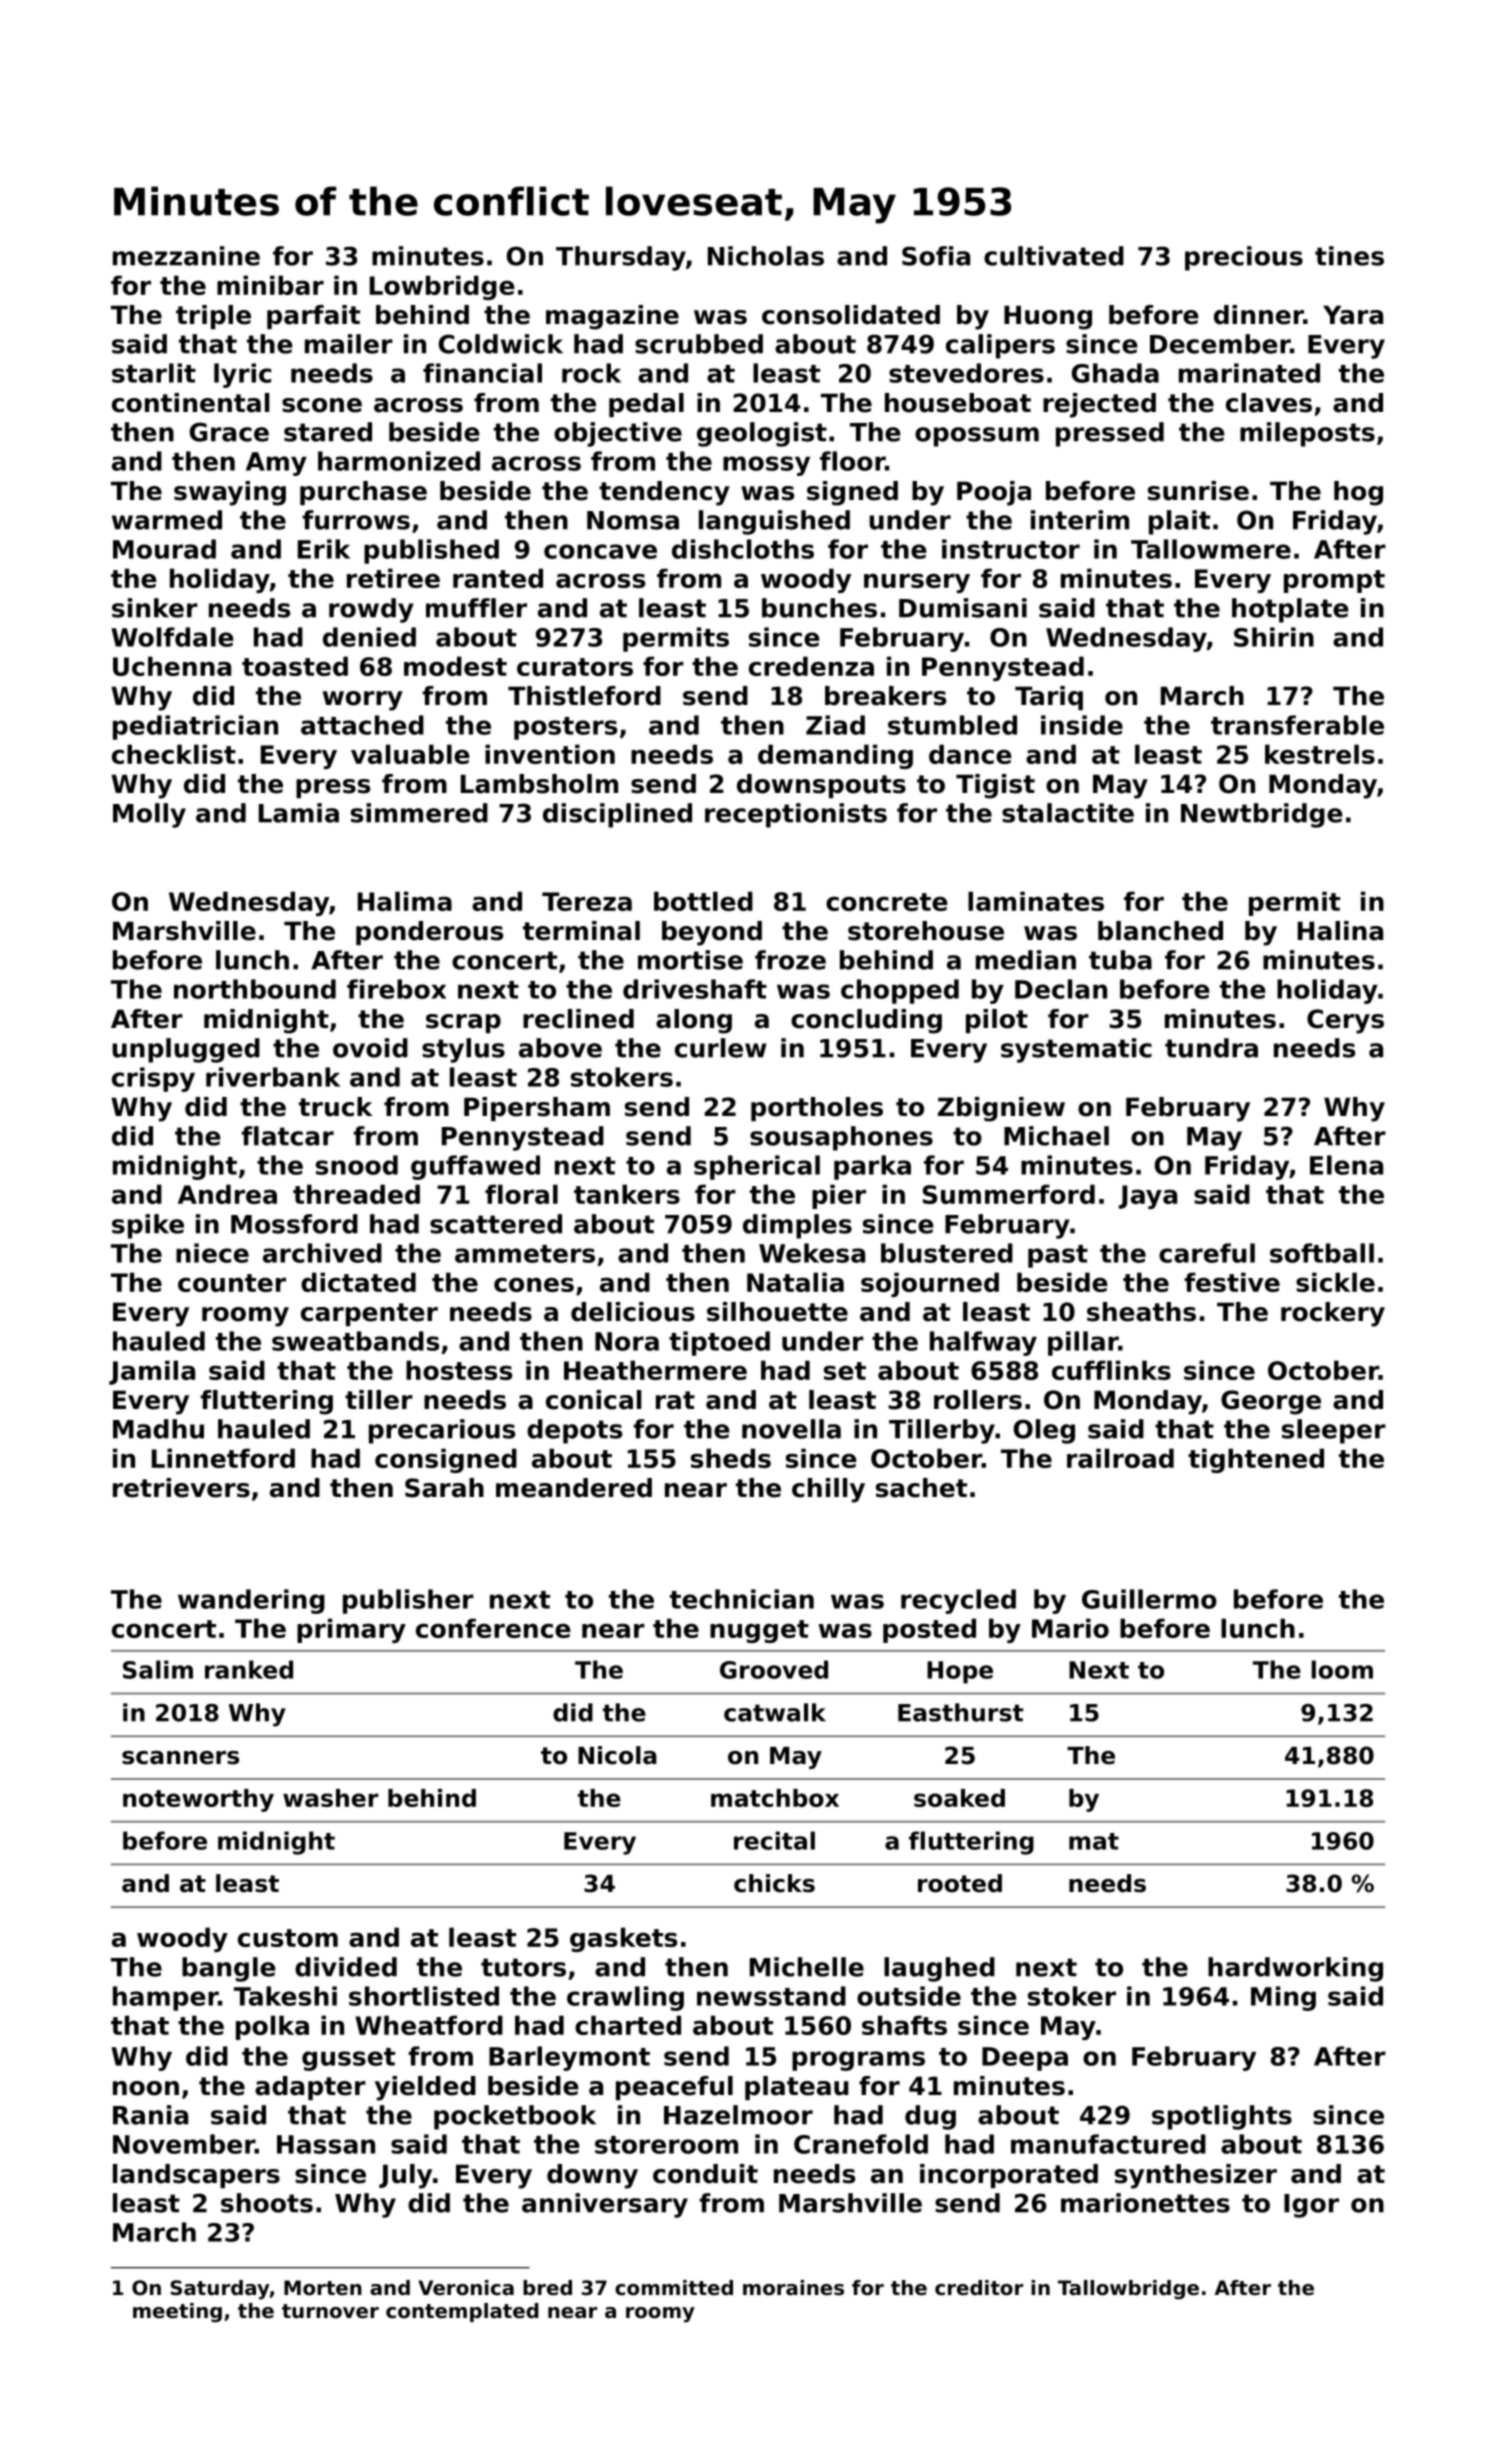  What do you see at coordinates (272, 2027) in the screenshot?
I see `polka` at bounding box center [272, 2027].
